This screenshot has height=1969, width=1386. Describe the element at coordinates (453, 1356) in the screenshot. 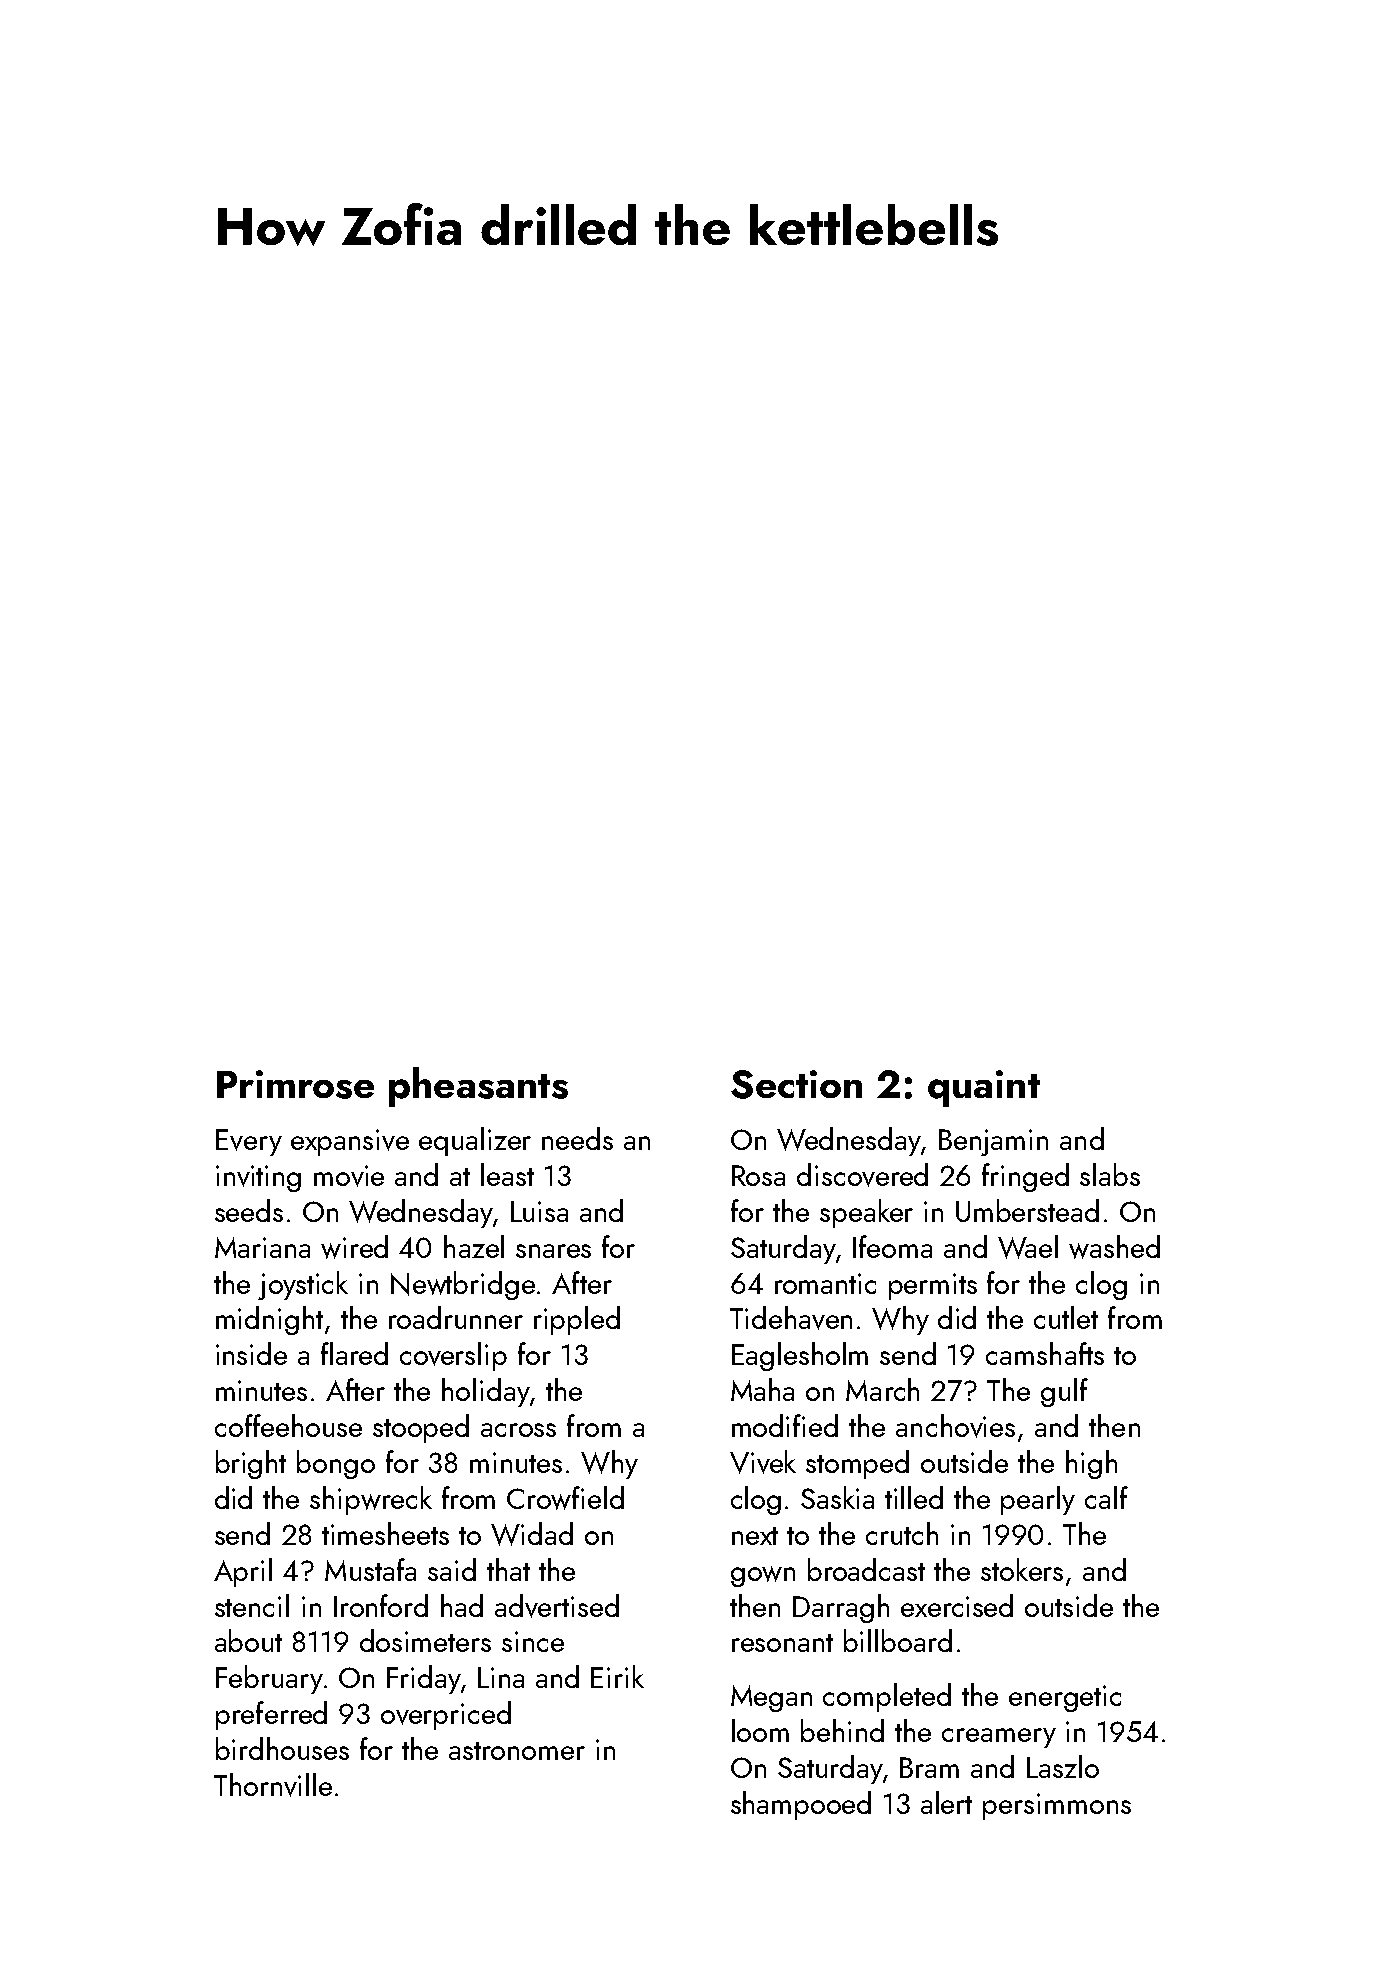

I see `coverslip` at that location.
